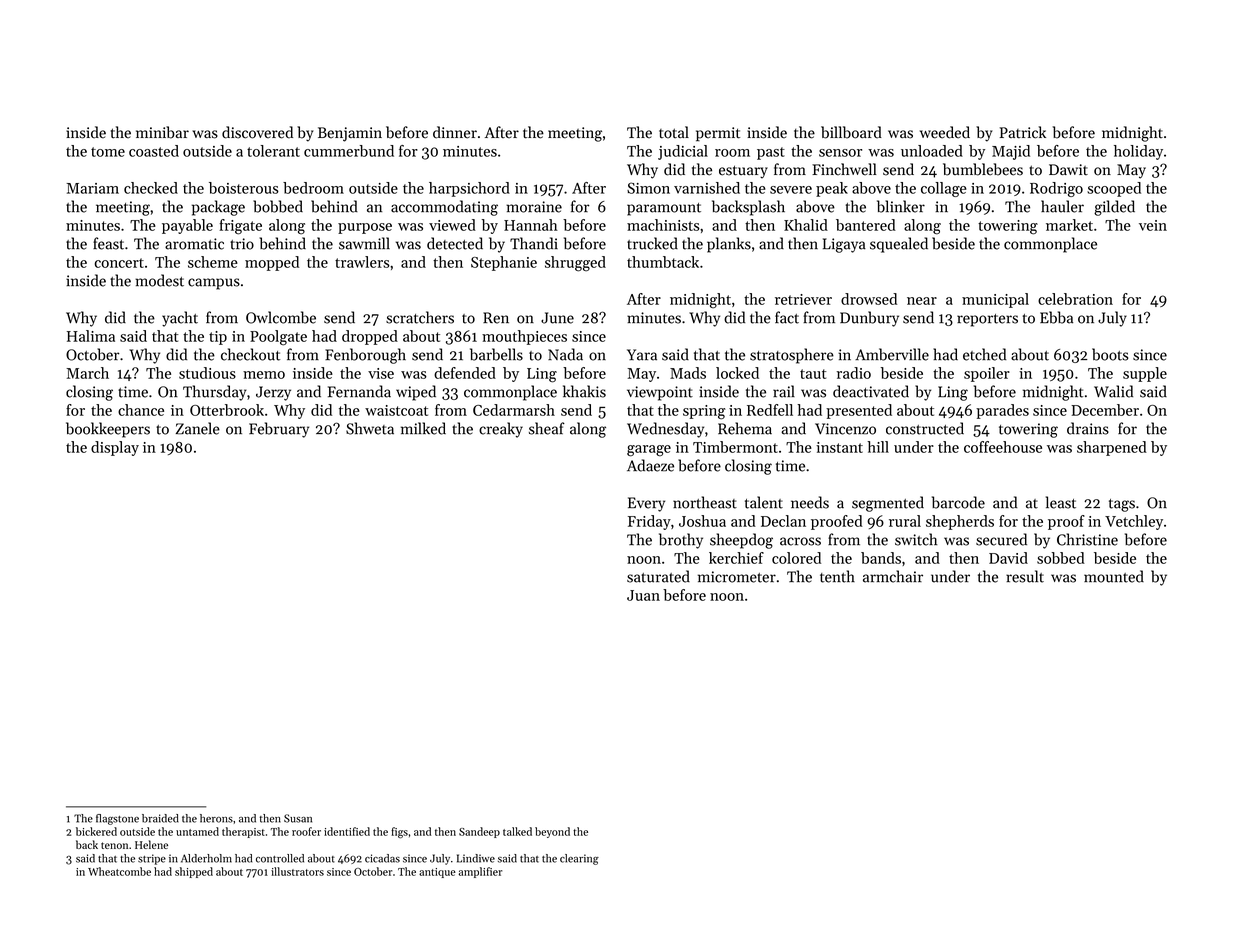 This screenshot has height=952, width=1233. I want to click on clearing, so click(579, 859).
